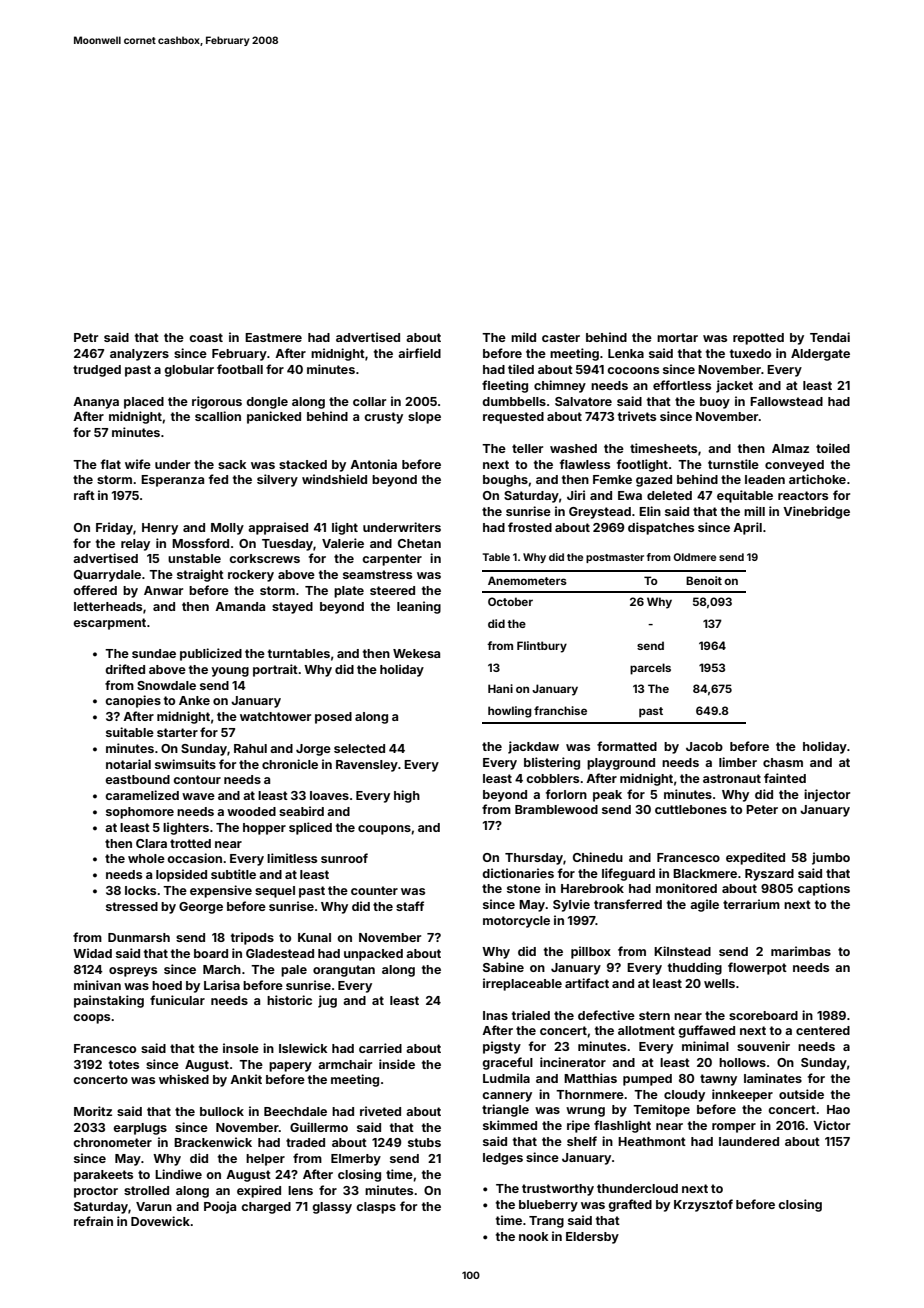  I want to click on coast, so click(206, 337).
